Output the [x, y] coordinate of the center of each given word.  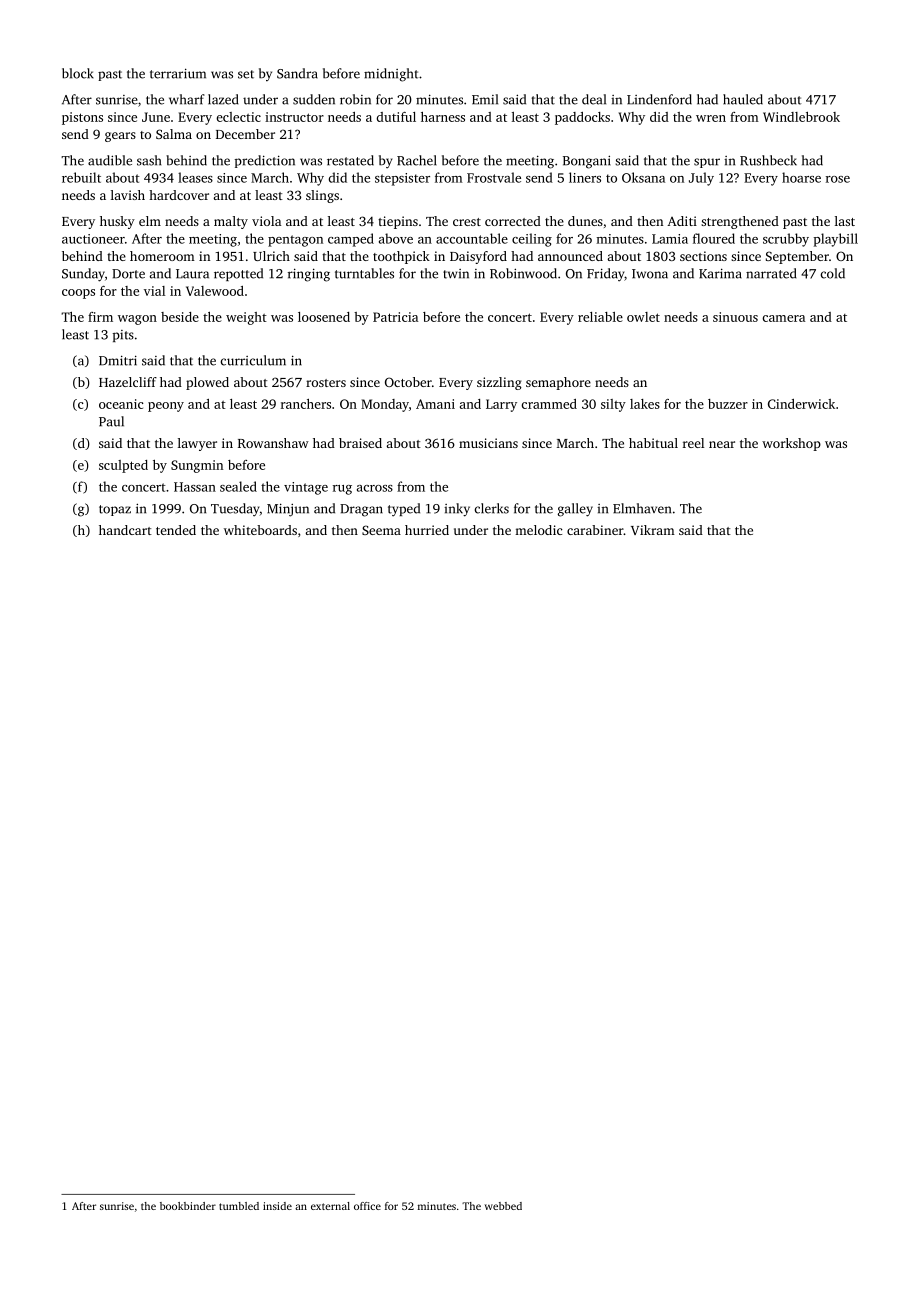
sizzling [499, 383]
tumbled [239, 1206]
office [367, 1206]
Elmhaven [642, 508]
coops [78, 294]
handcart [125, 530]
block [78, 73]
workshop [791, 444]
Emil [485, 99]
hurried [427, 530]
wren [711, 118]
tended [176, 530]
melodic [539, 530]
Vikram [653, 530]
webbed [503, 1206]
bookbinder [188, 1206]
